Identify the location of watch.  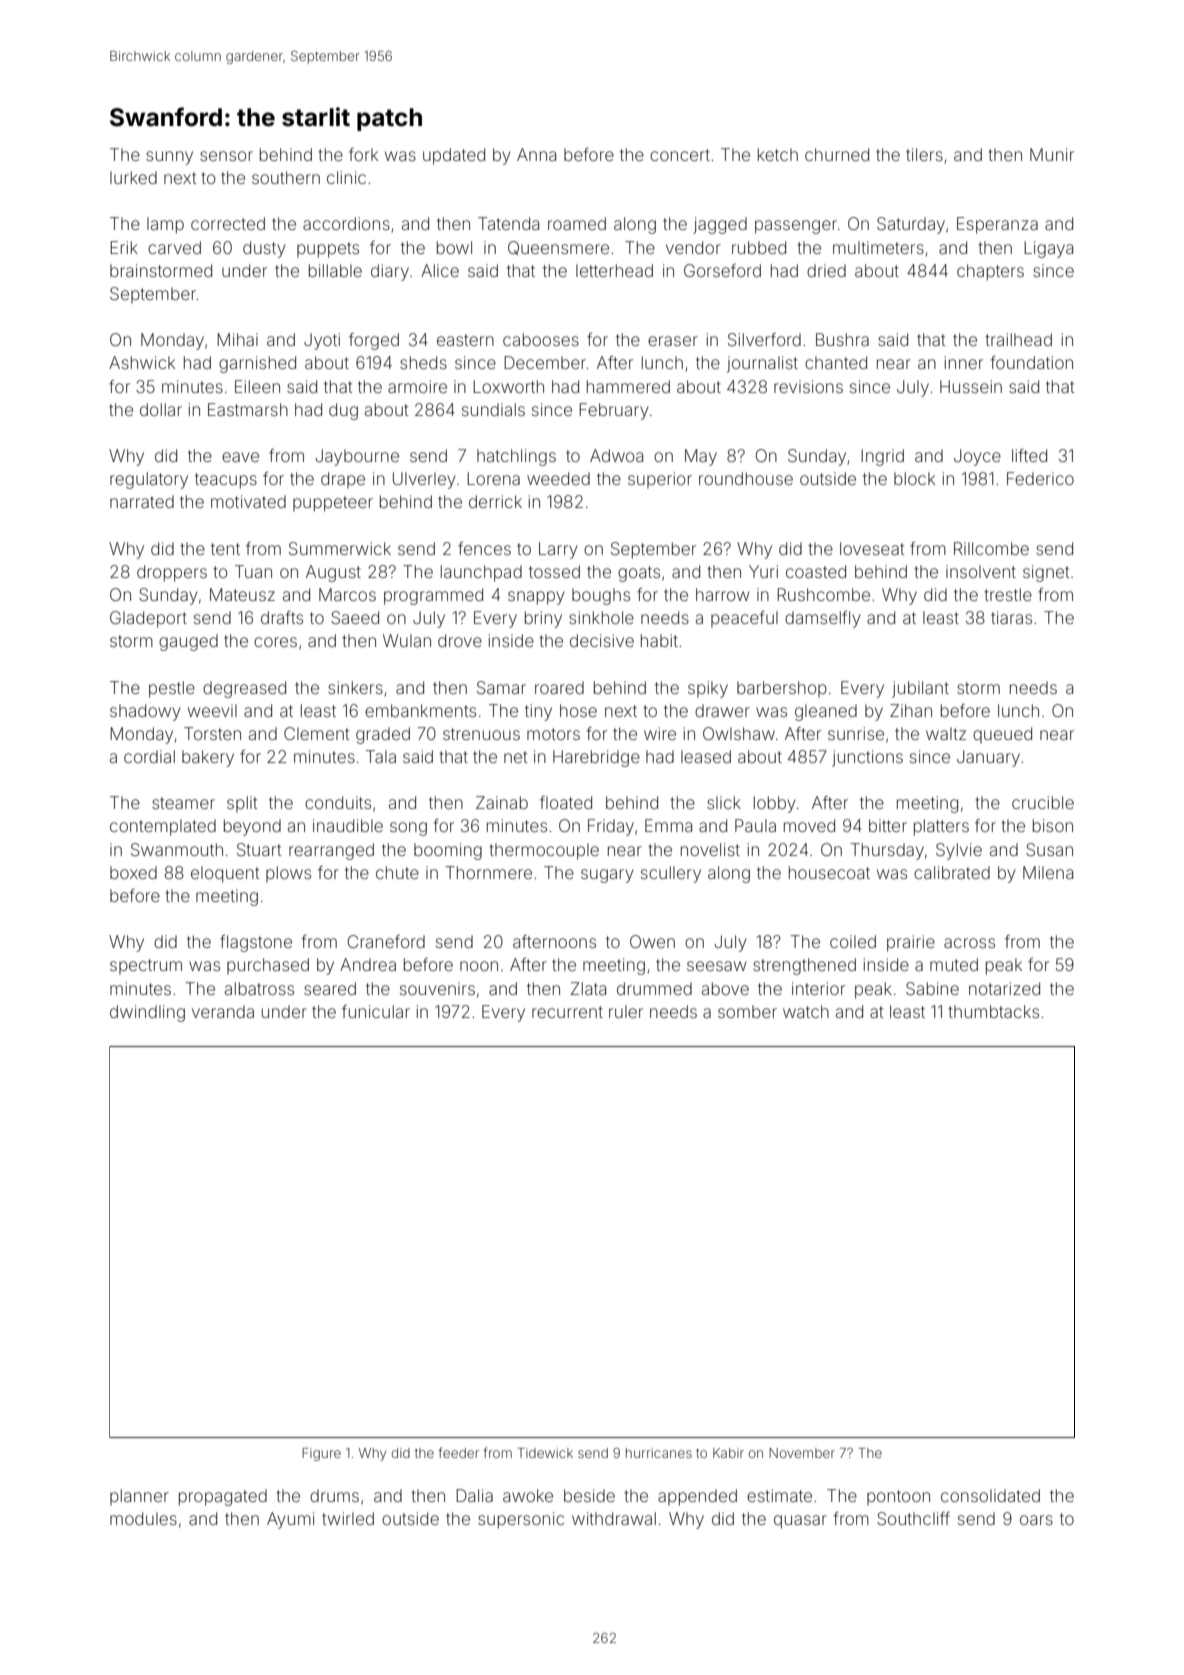
(806, 1011).
